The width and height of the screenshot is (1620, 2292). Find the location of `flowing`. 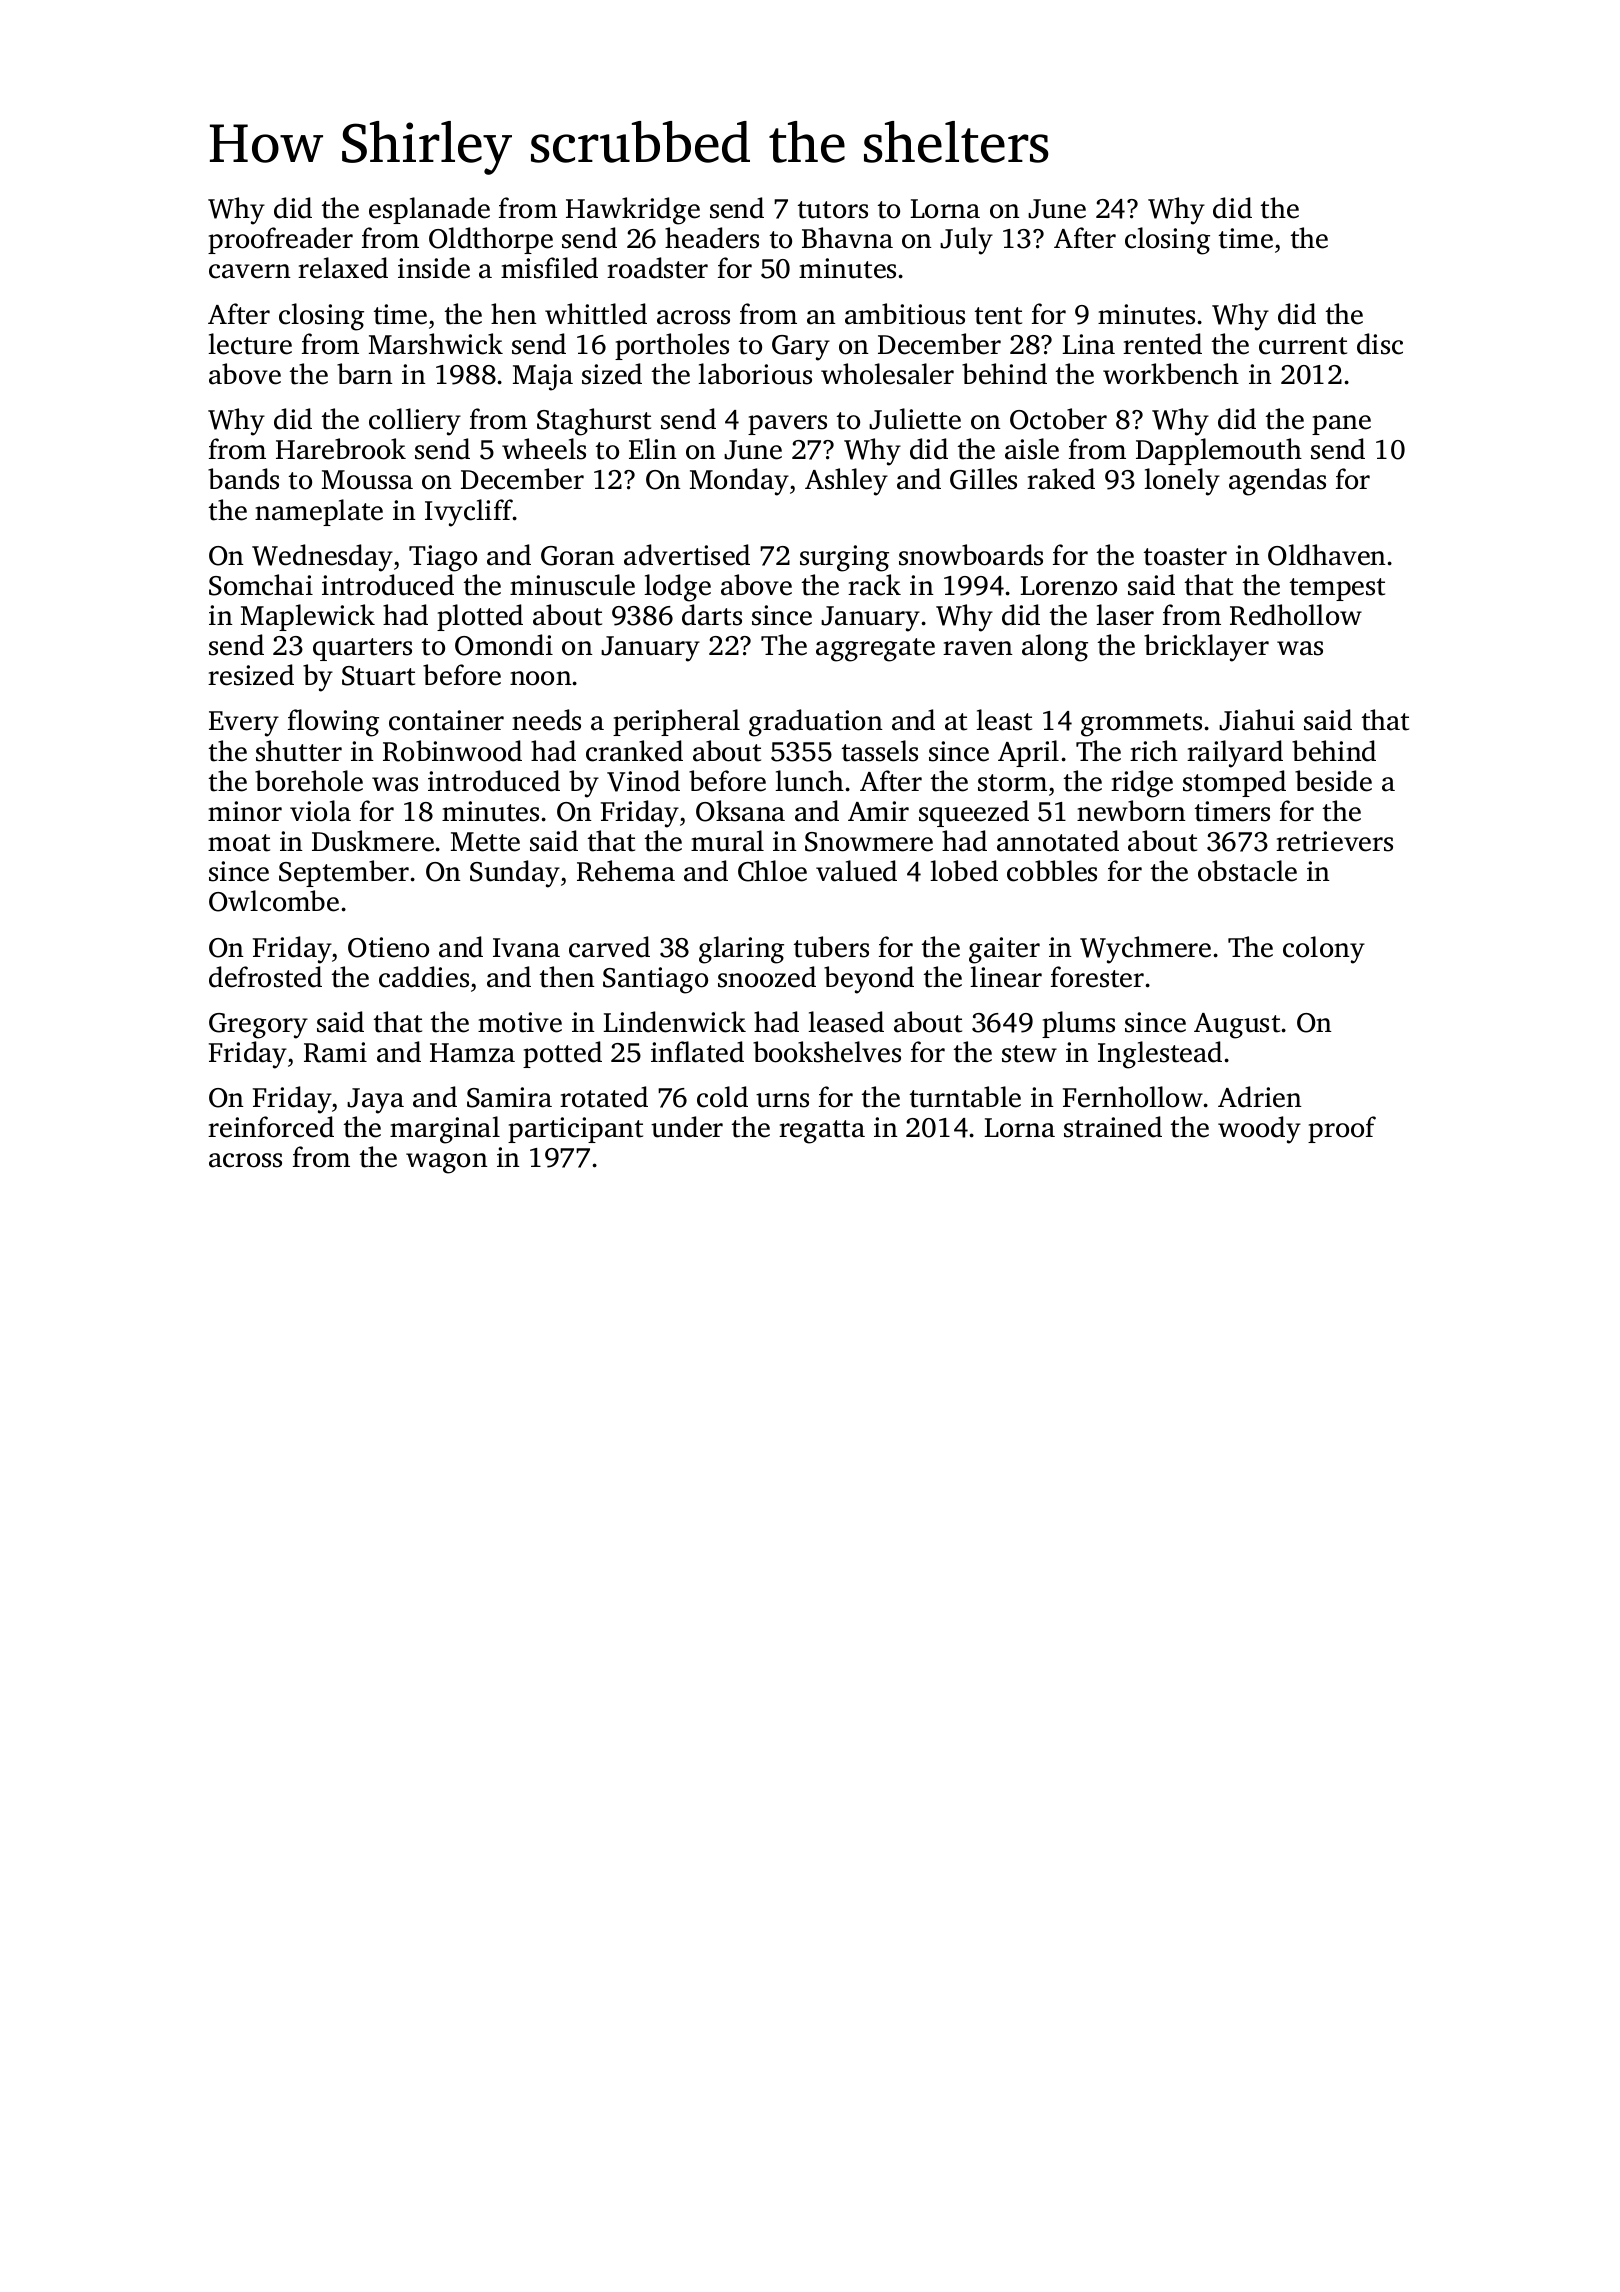

flowing is located at coordinates (333, 723).
